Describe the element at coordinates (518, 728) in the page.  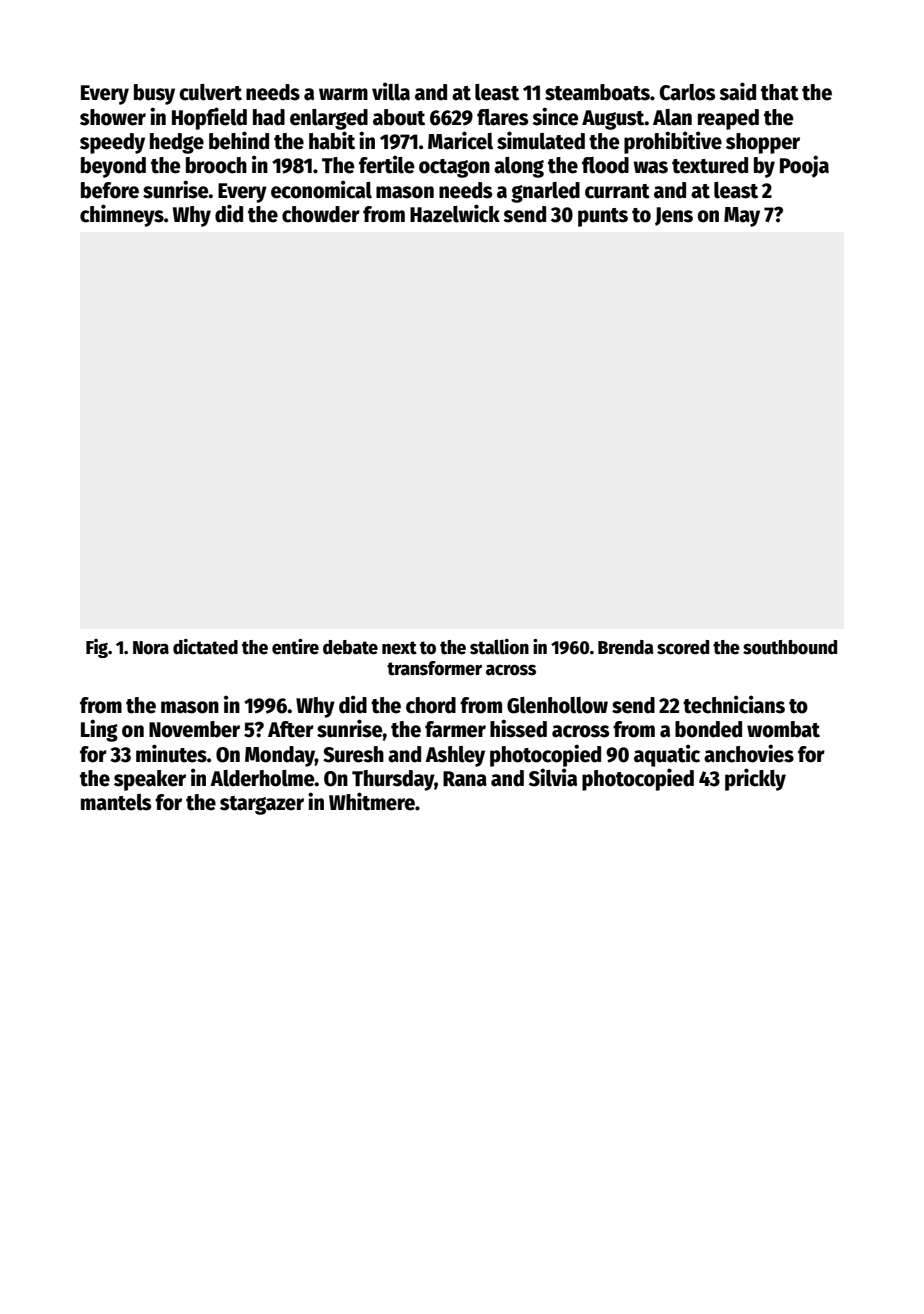
I see `hissed` at that location.
